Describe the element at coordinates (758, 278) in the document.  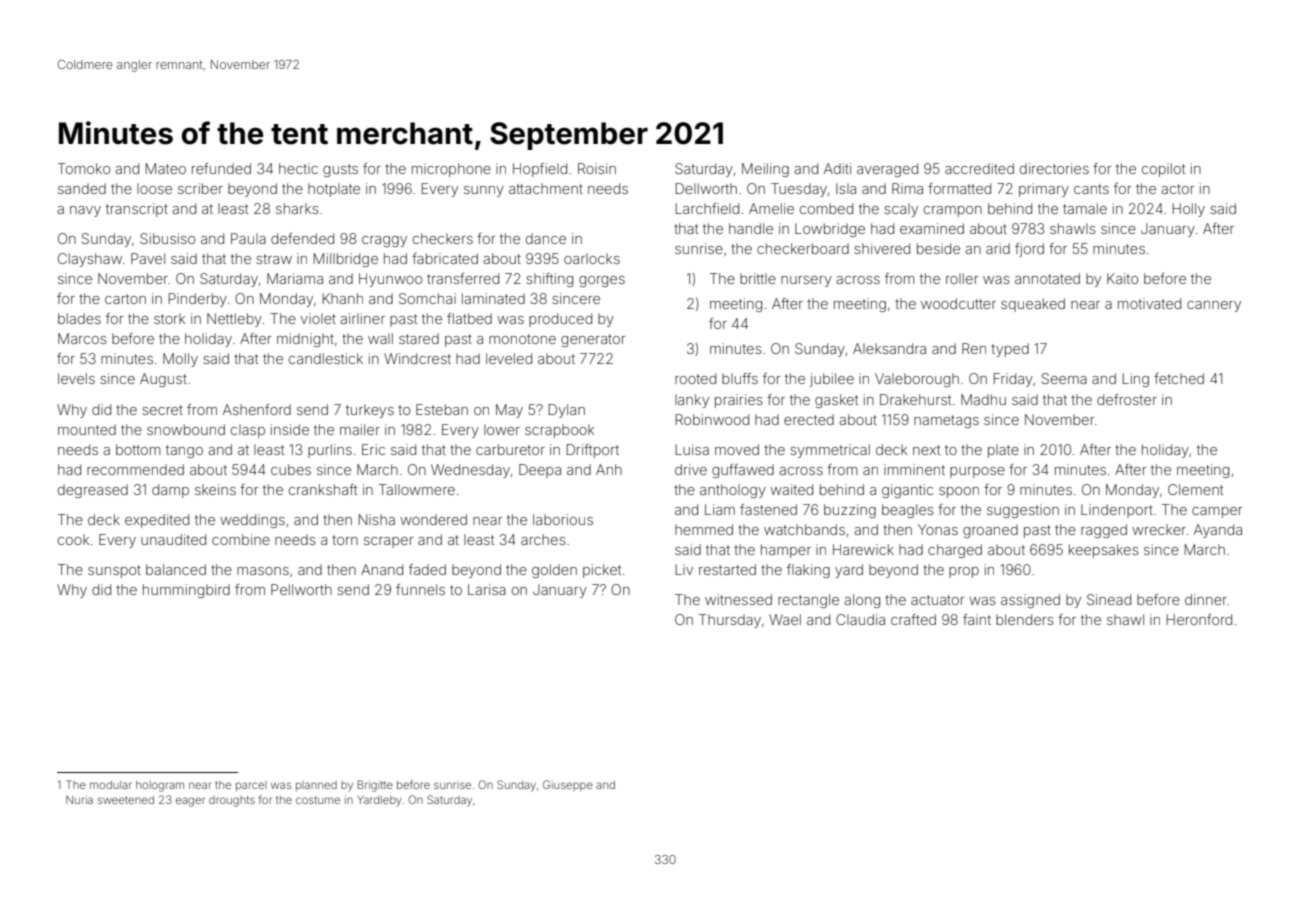
I see `brittle` at that location.
